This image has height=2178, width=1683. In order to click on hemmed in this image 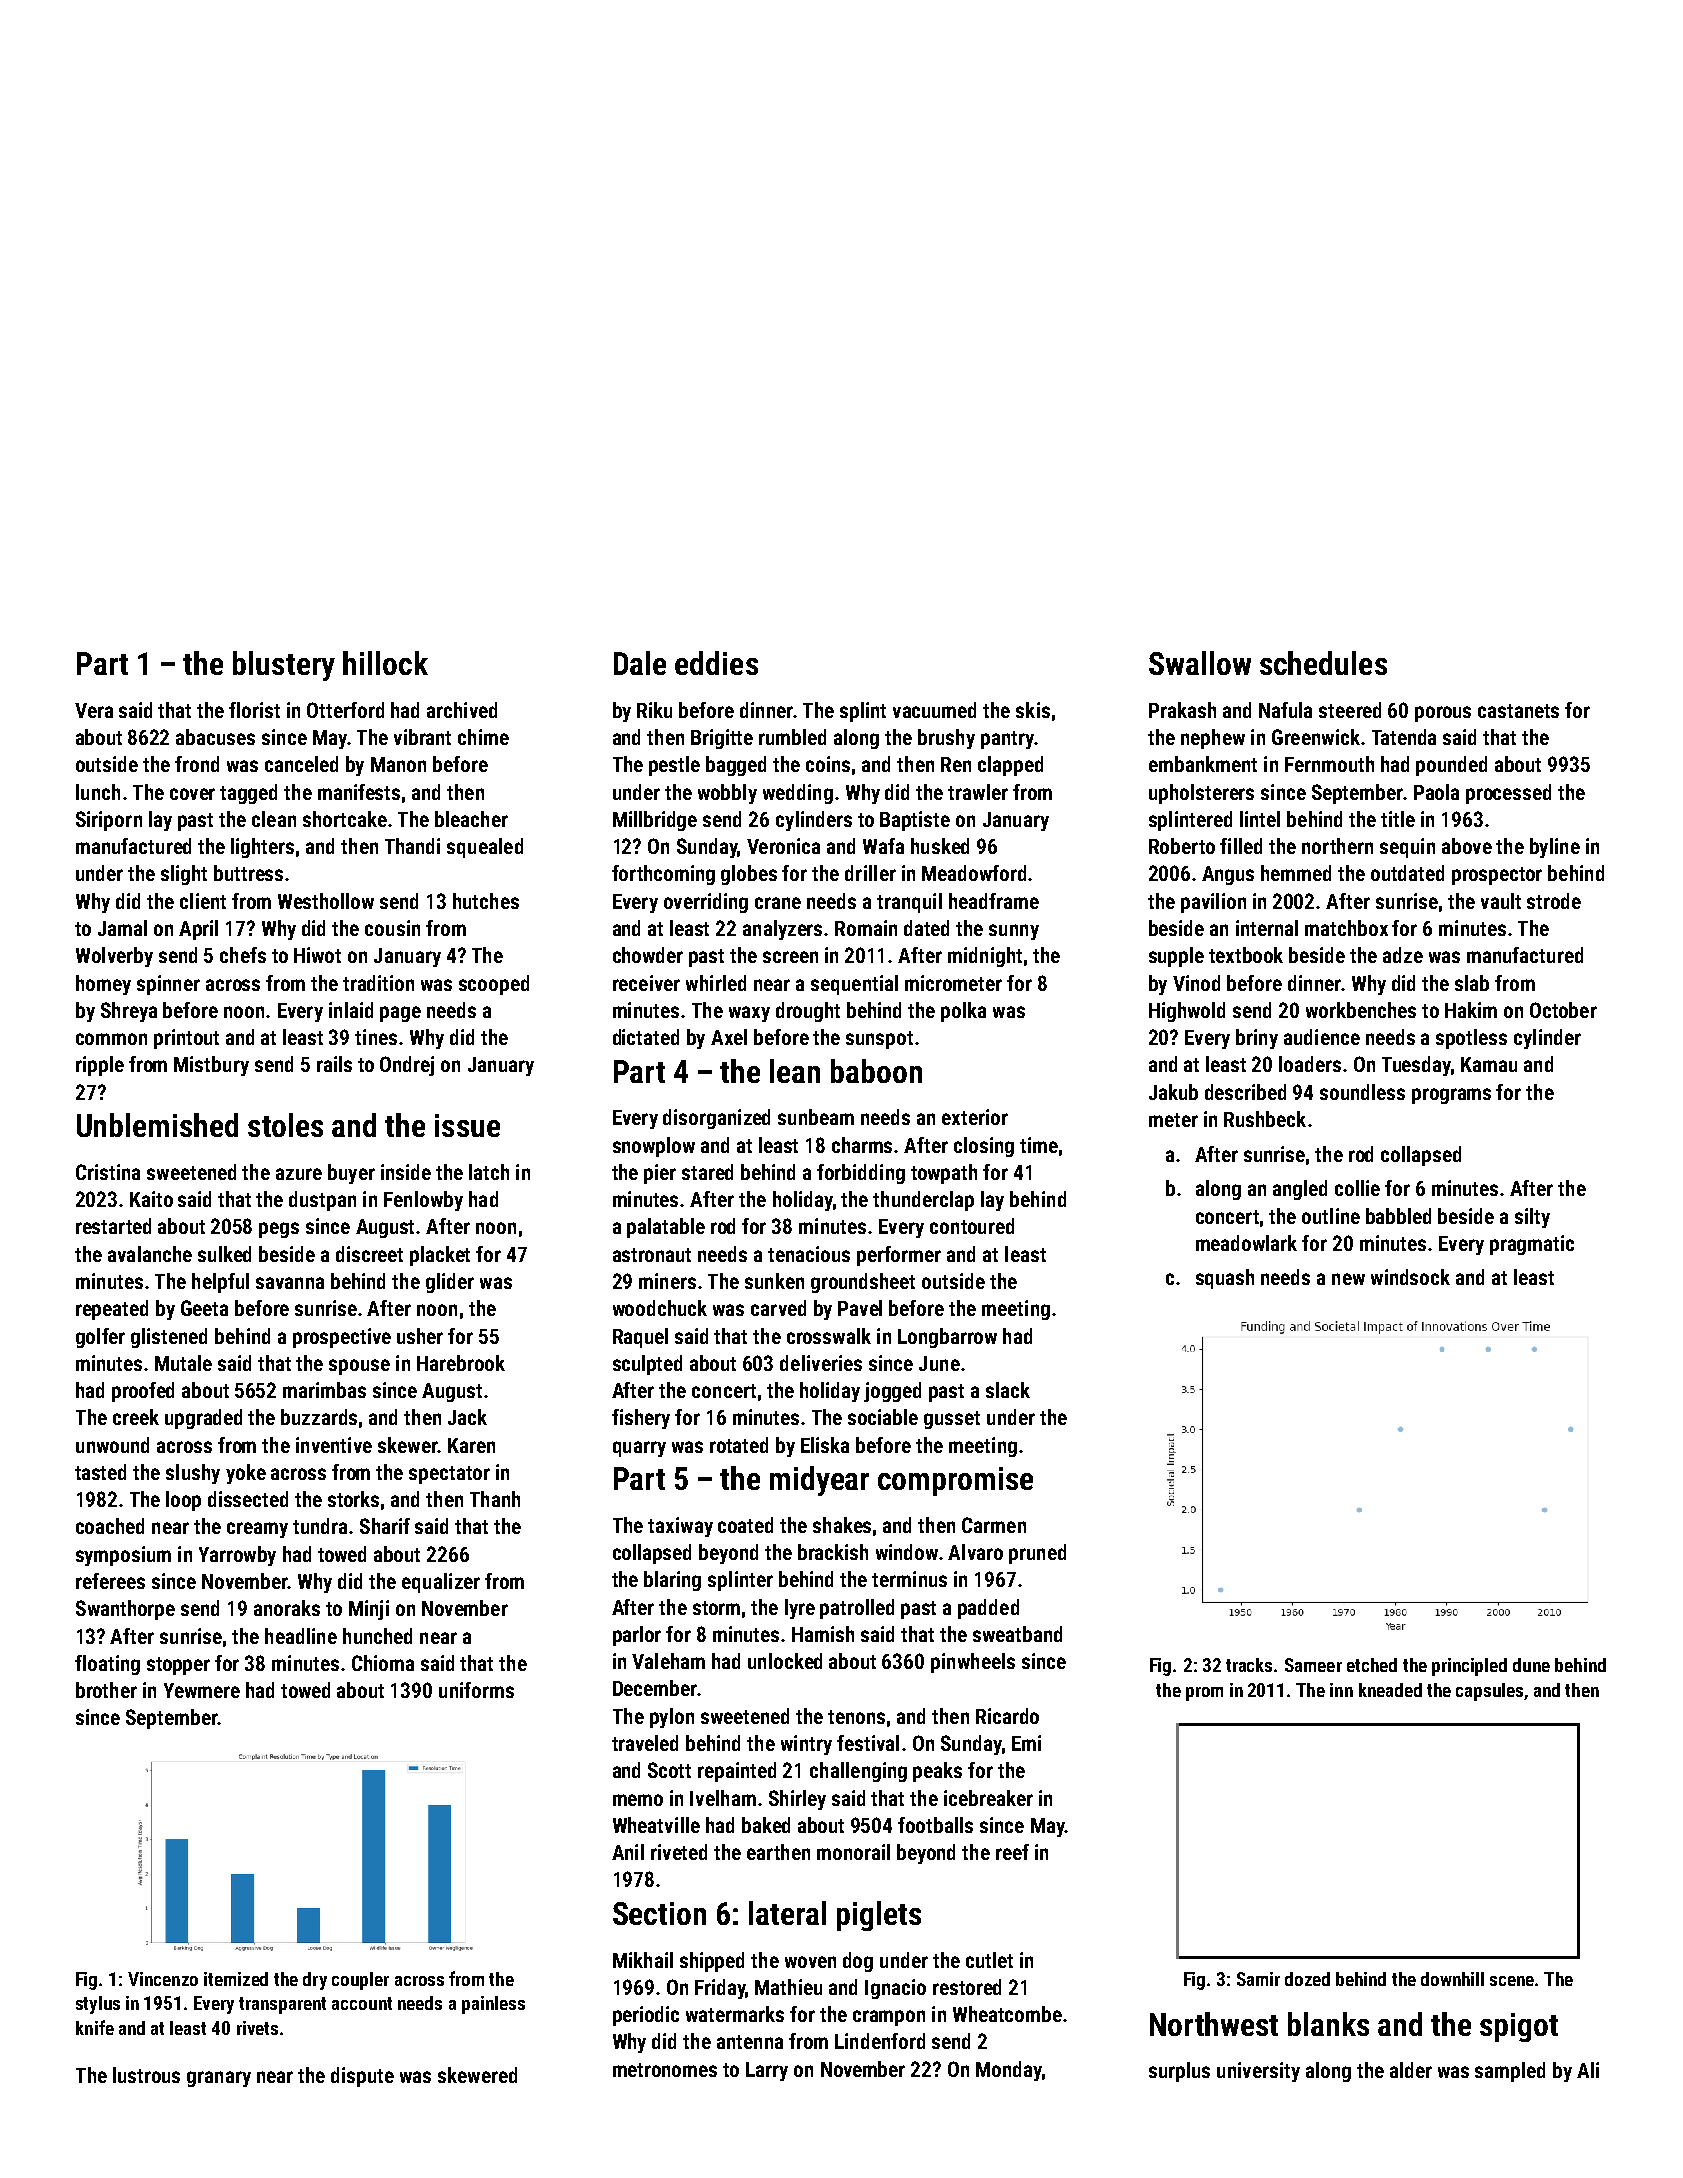, I will do `click(1296, 873)`.
